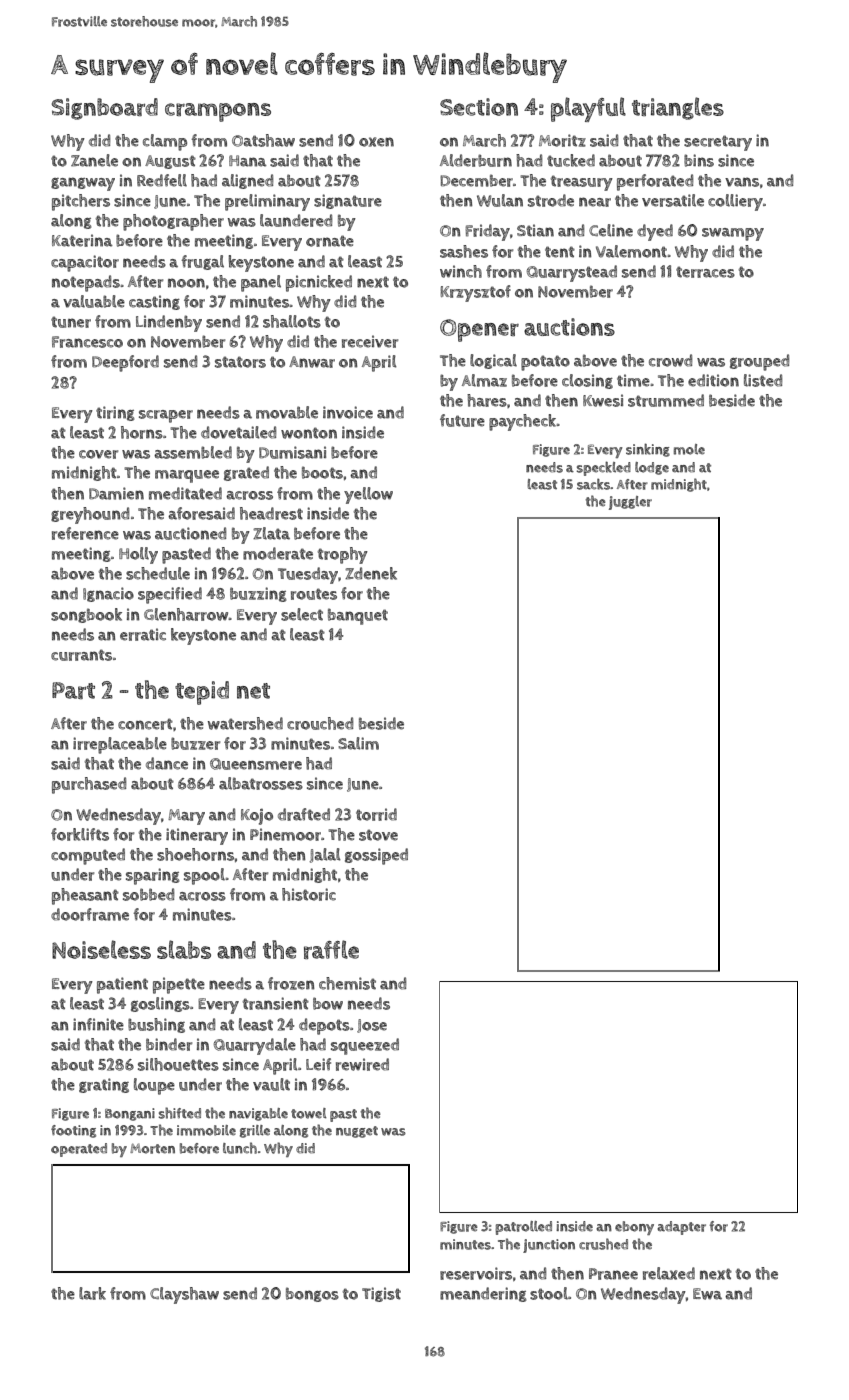  What do you see at coordinates (202, 693) in the image?
I see `tepid` at bounding box center [202, 693].
